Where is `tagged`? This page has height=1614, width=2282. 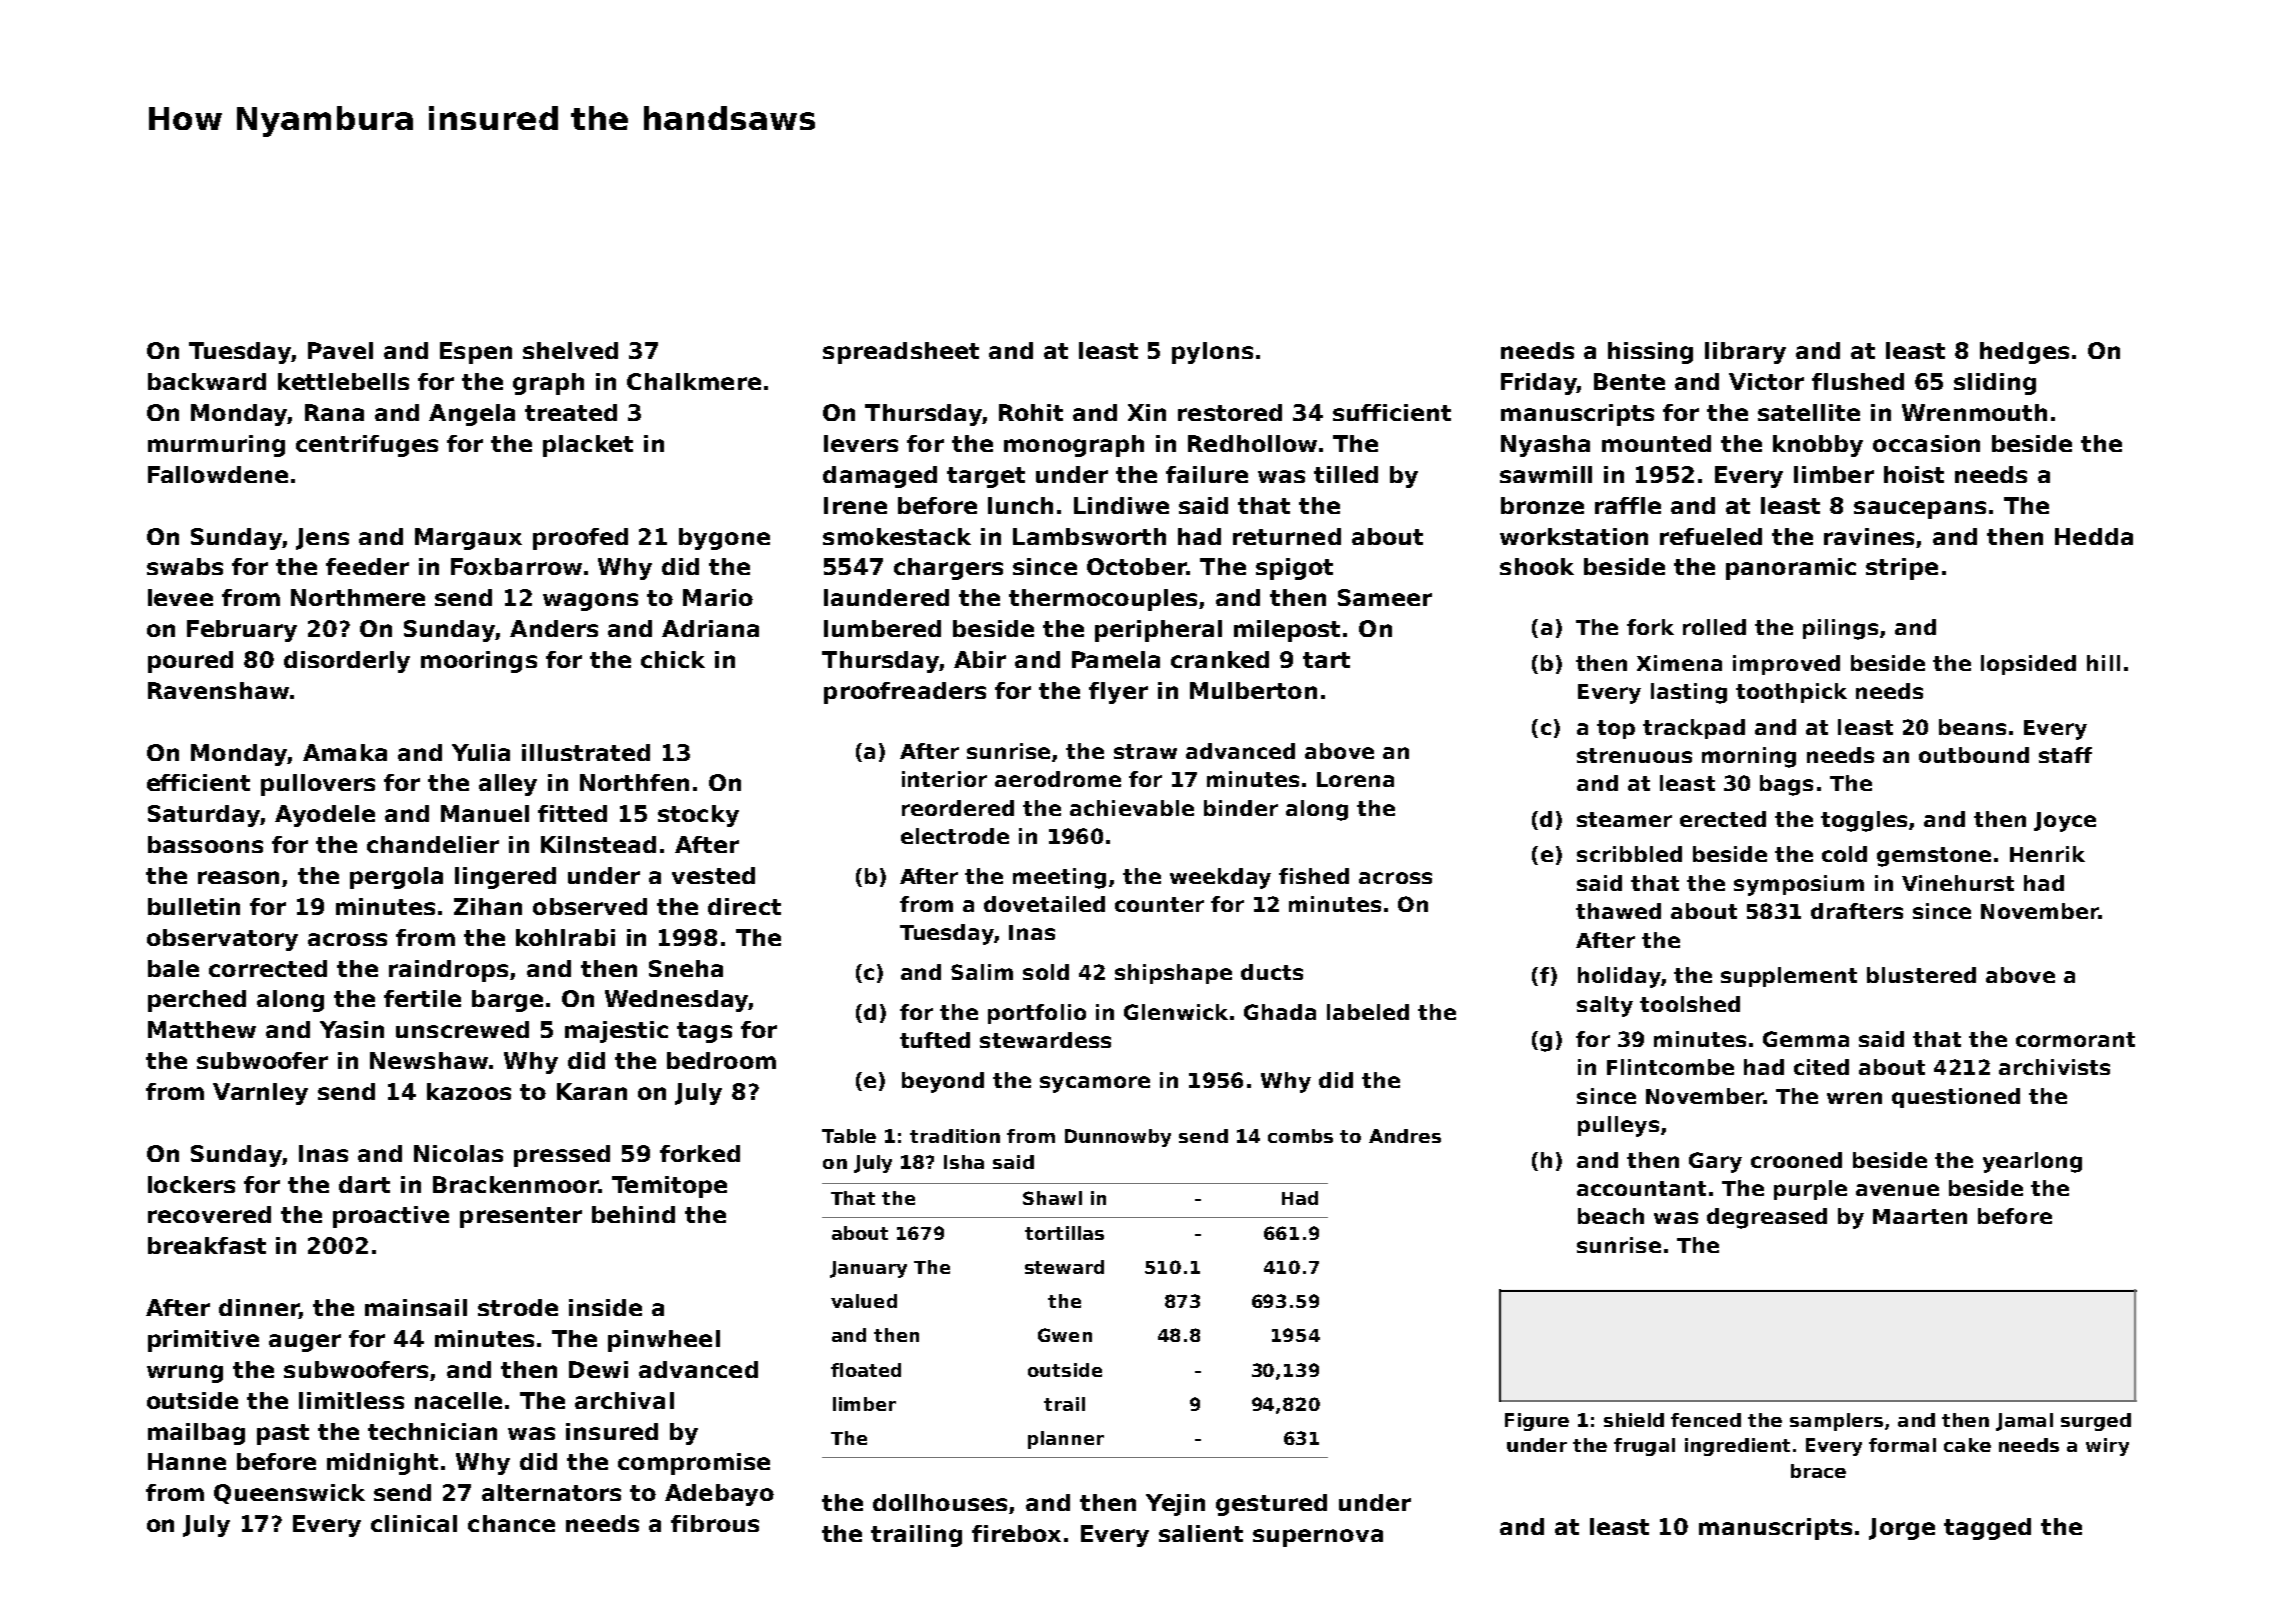 tagged is located at coordinates (1987, 1529).
